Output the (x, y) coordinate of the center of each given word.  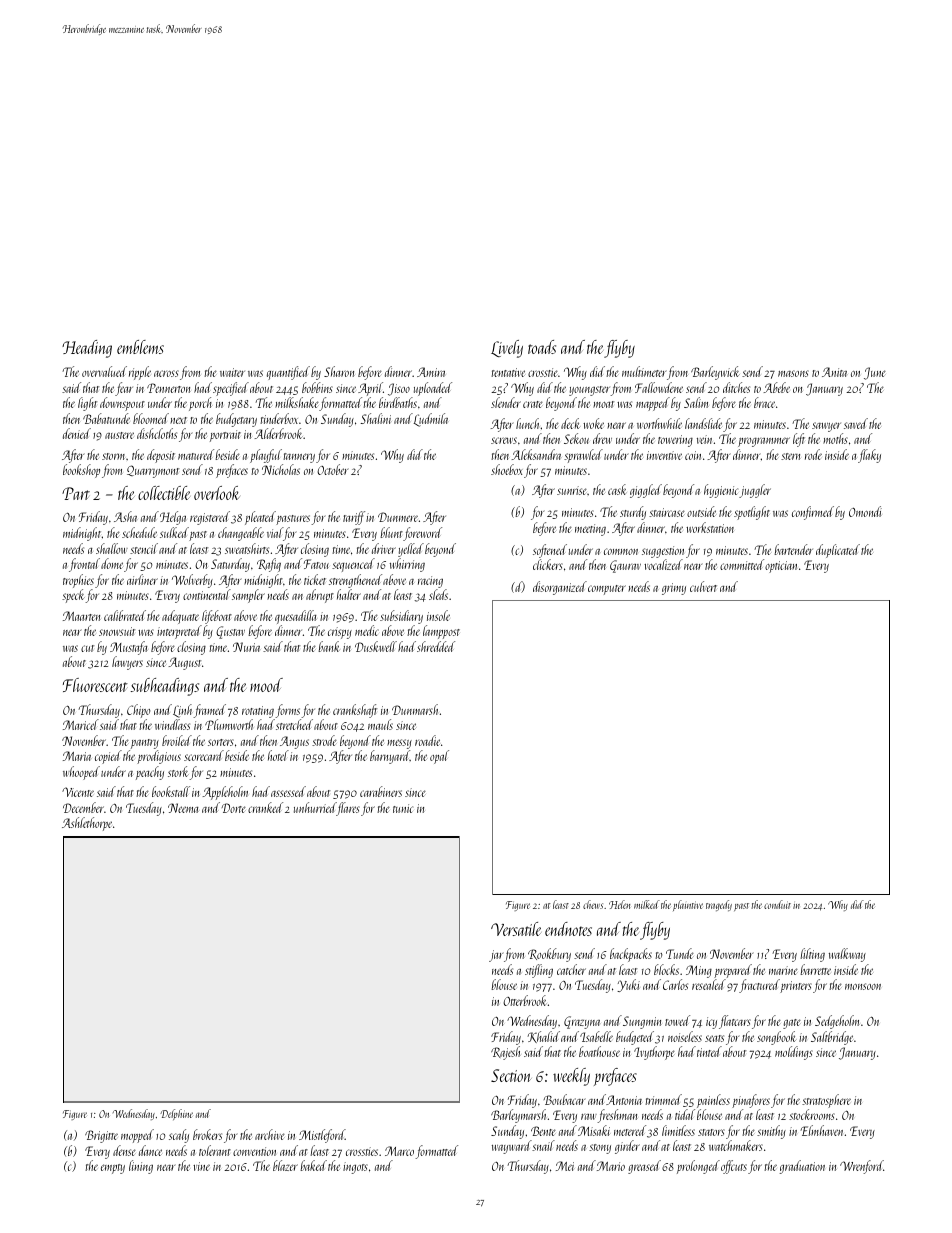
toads (542, 347)
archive (270, 1134)
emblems (140, 347)
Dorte (234, 808)
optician (781, 567)
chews (593, 904)
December (83, 807)
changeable (241, 534)
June (875, 373)
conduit (777, 904)
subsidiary (401, 617)
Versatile (516, 929)
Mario (611, 1166)
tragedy (719, 905)
